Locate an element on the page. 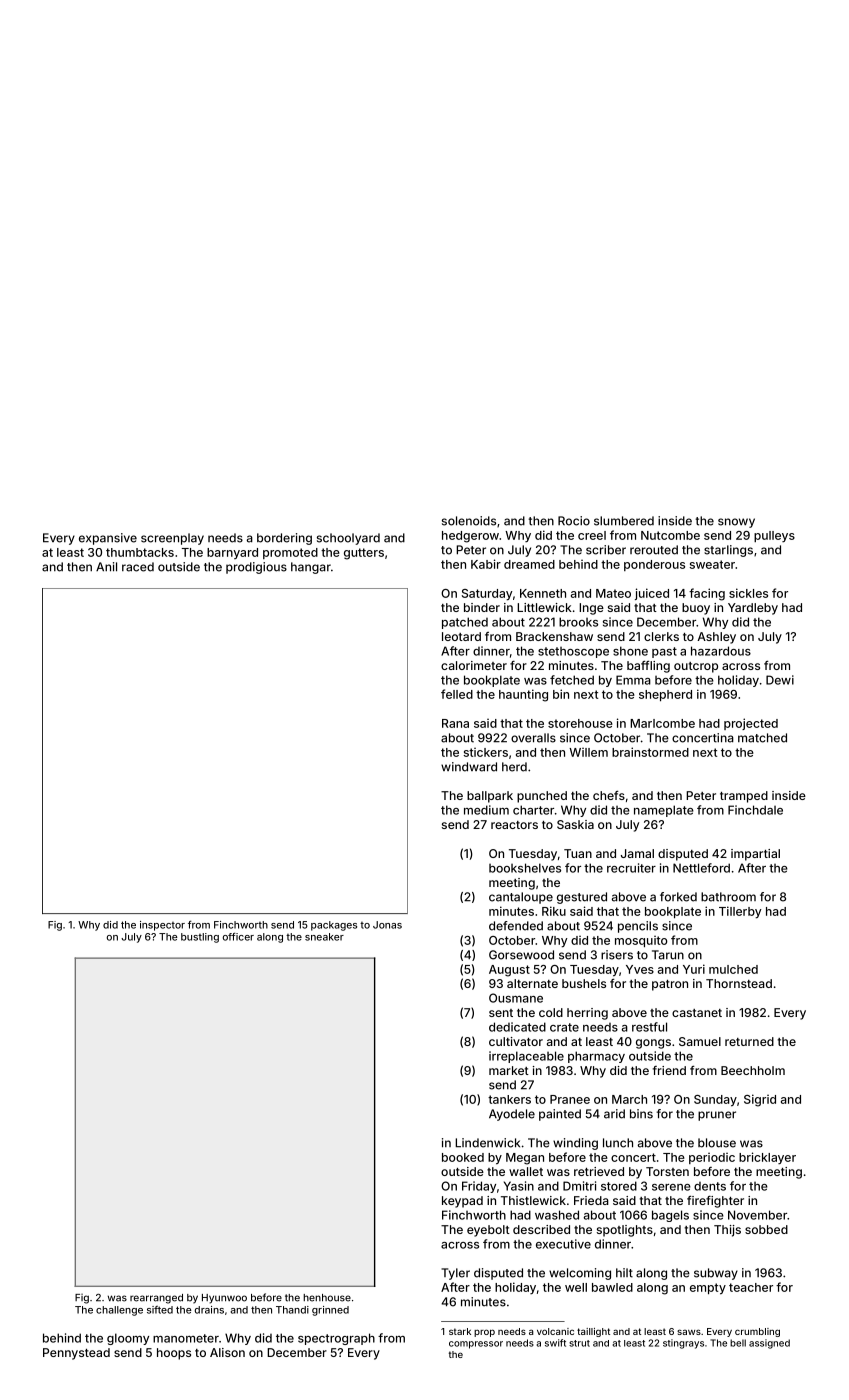 The width and height of the page is (849, 1400). bordering is located at coordinates (284, 539).
